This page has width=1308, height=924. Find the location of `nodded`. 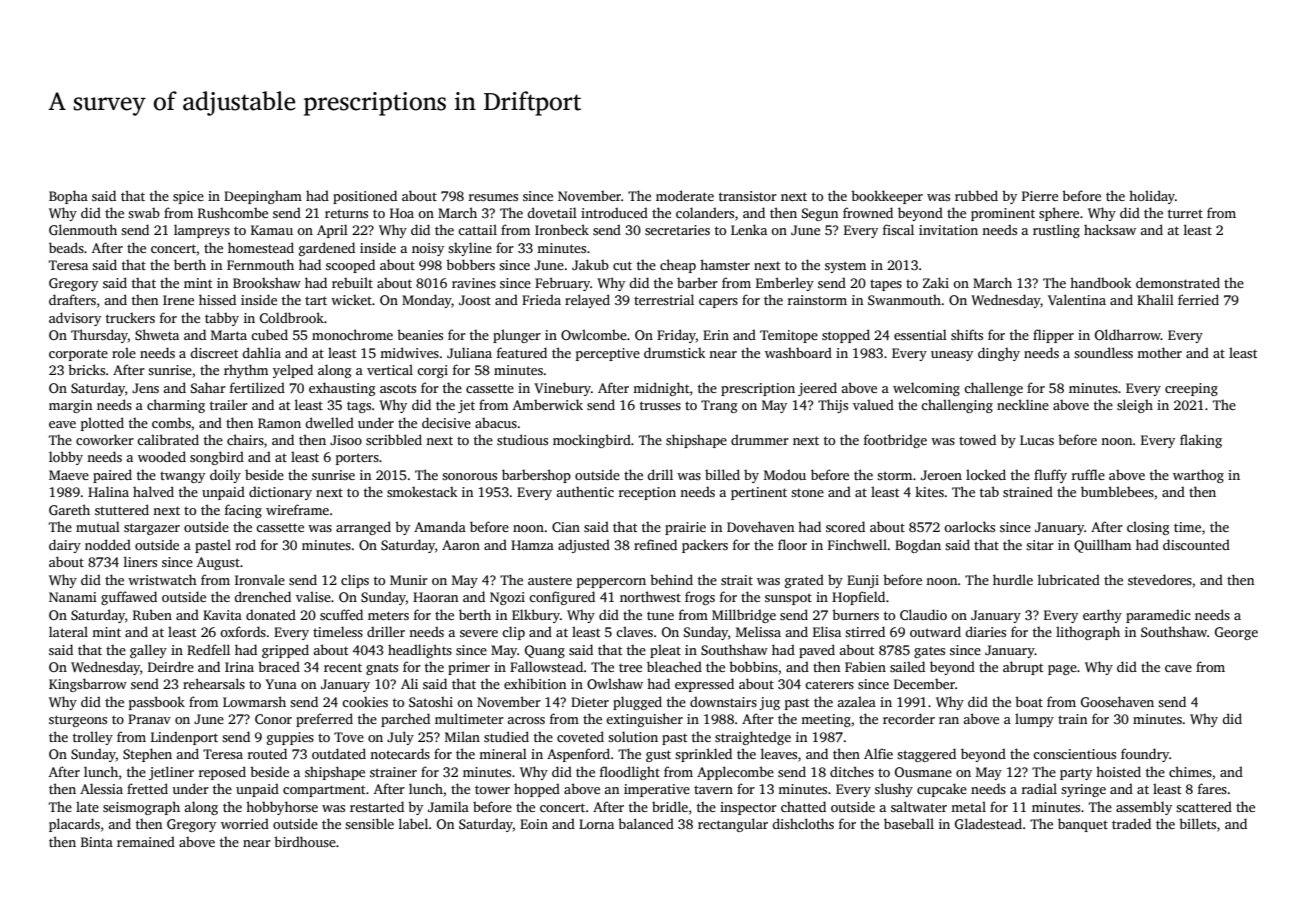

nodded is located at coordinates (108, 544).
